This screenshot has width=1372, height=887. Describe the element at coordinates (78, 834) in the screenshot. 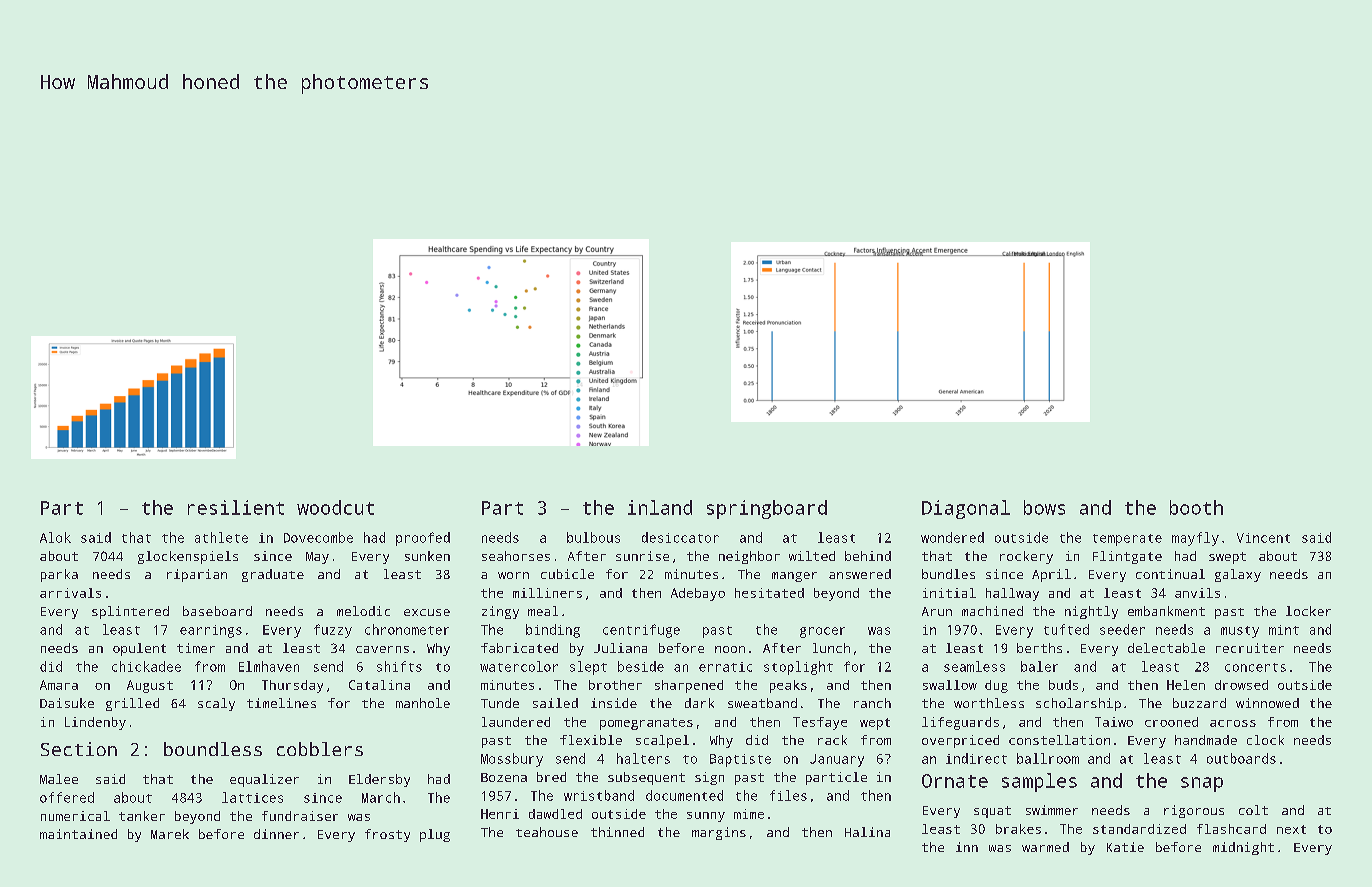

I see `maintained` at that location.
